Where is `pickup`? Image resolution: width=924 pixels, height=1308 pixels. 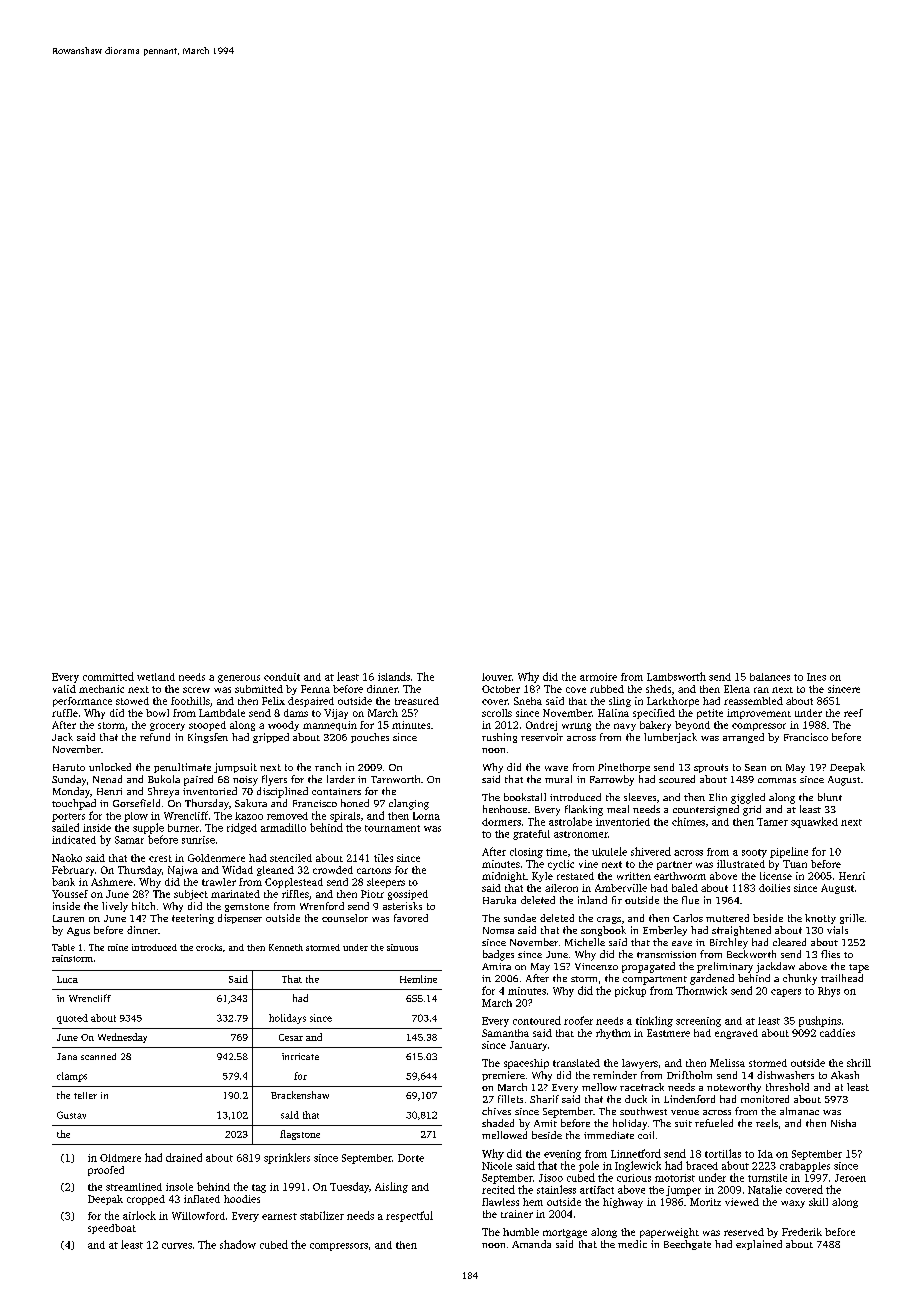
pickup is located at coordinates (630, 991).
